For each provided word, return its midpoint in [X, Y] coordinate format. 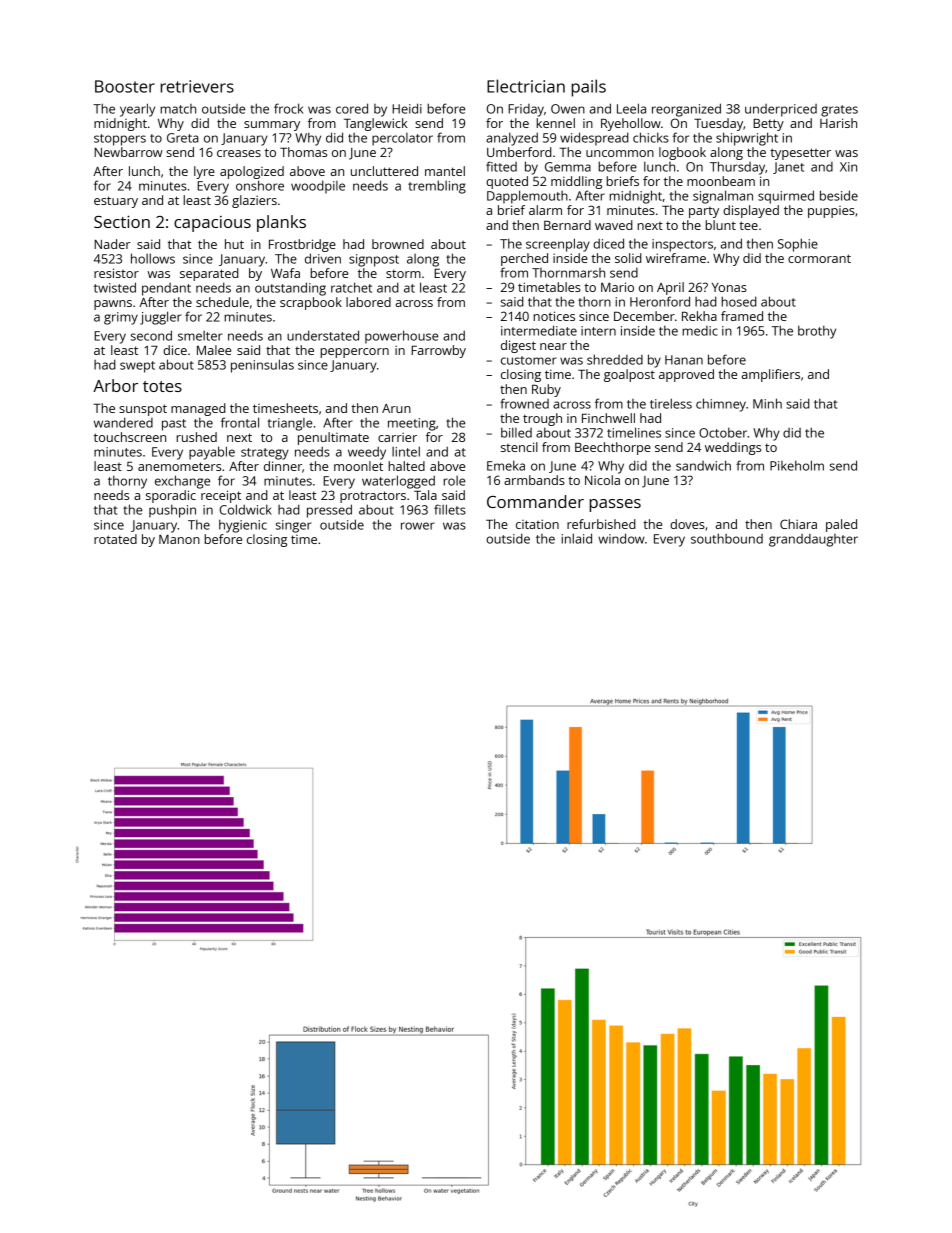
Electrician [526, 86]
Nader [112, 244]
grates [839, 111]
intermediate [539, 330]
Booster [125, 86]
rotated [115, 539]
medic [700, 331]
